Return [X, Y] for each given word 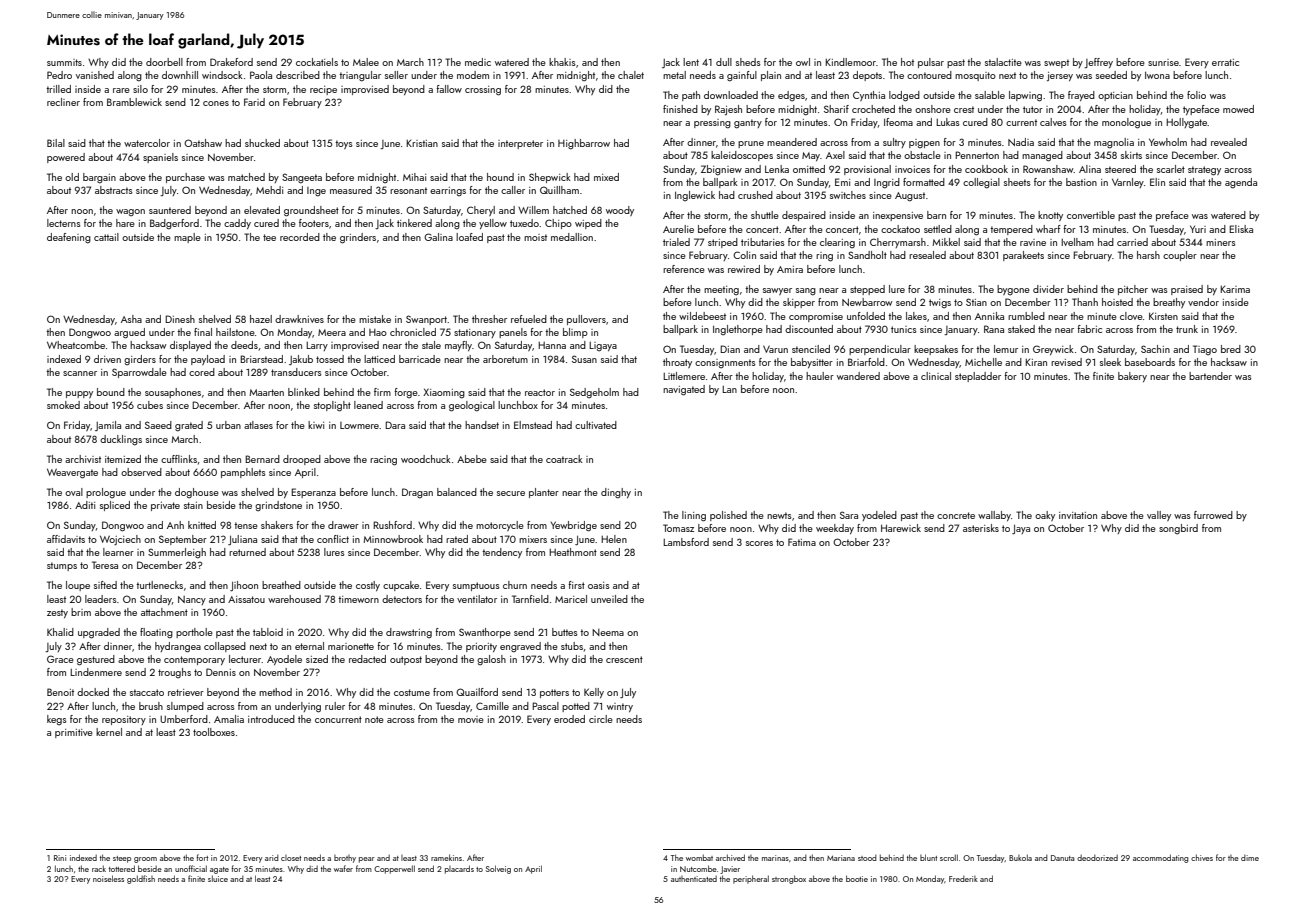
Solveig [498, 869]
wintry [620, 707]
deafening [69, 238]
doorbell [164, 62]
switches [848, 195]
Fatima [802, 542]
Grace [60, 659]
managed [1042, 156]
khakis [562, 62]
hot [907, 62]
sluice [218, 878]
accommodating [1161, 858]
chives [1202, 857]
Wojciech [120, 540]
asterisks [981, 528]
